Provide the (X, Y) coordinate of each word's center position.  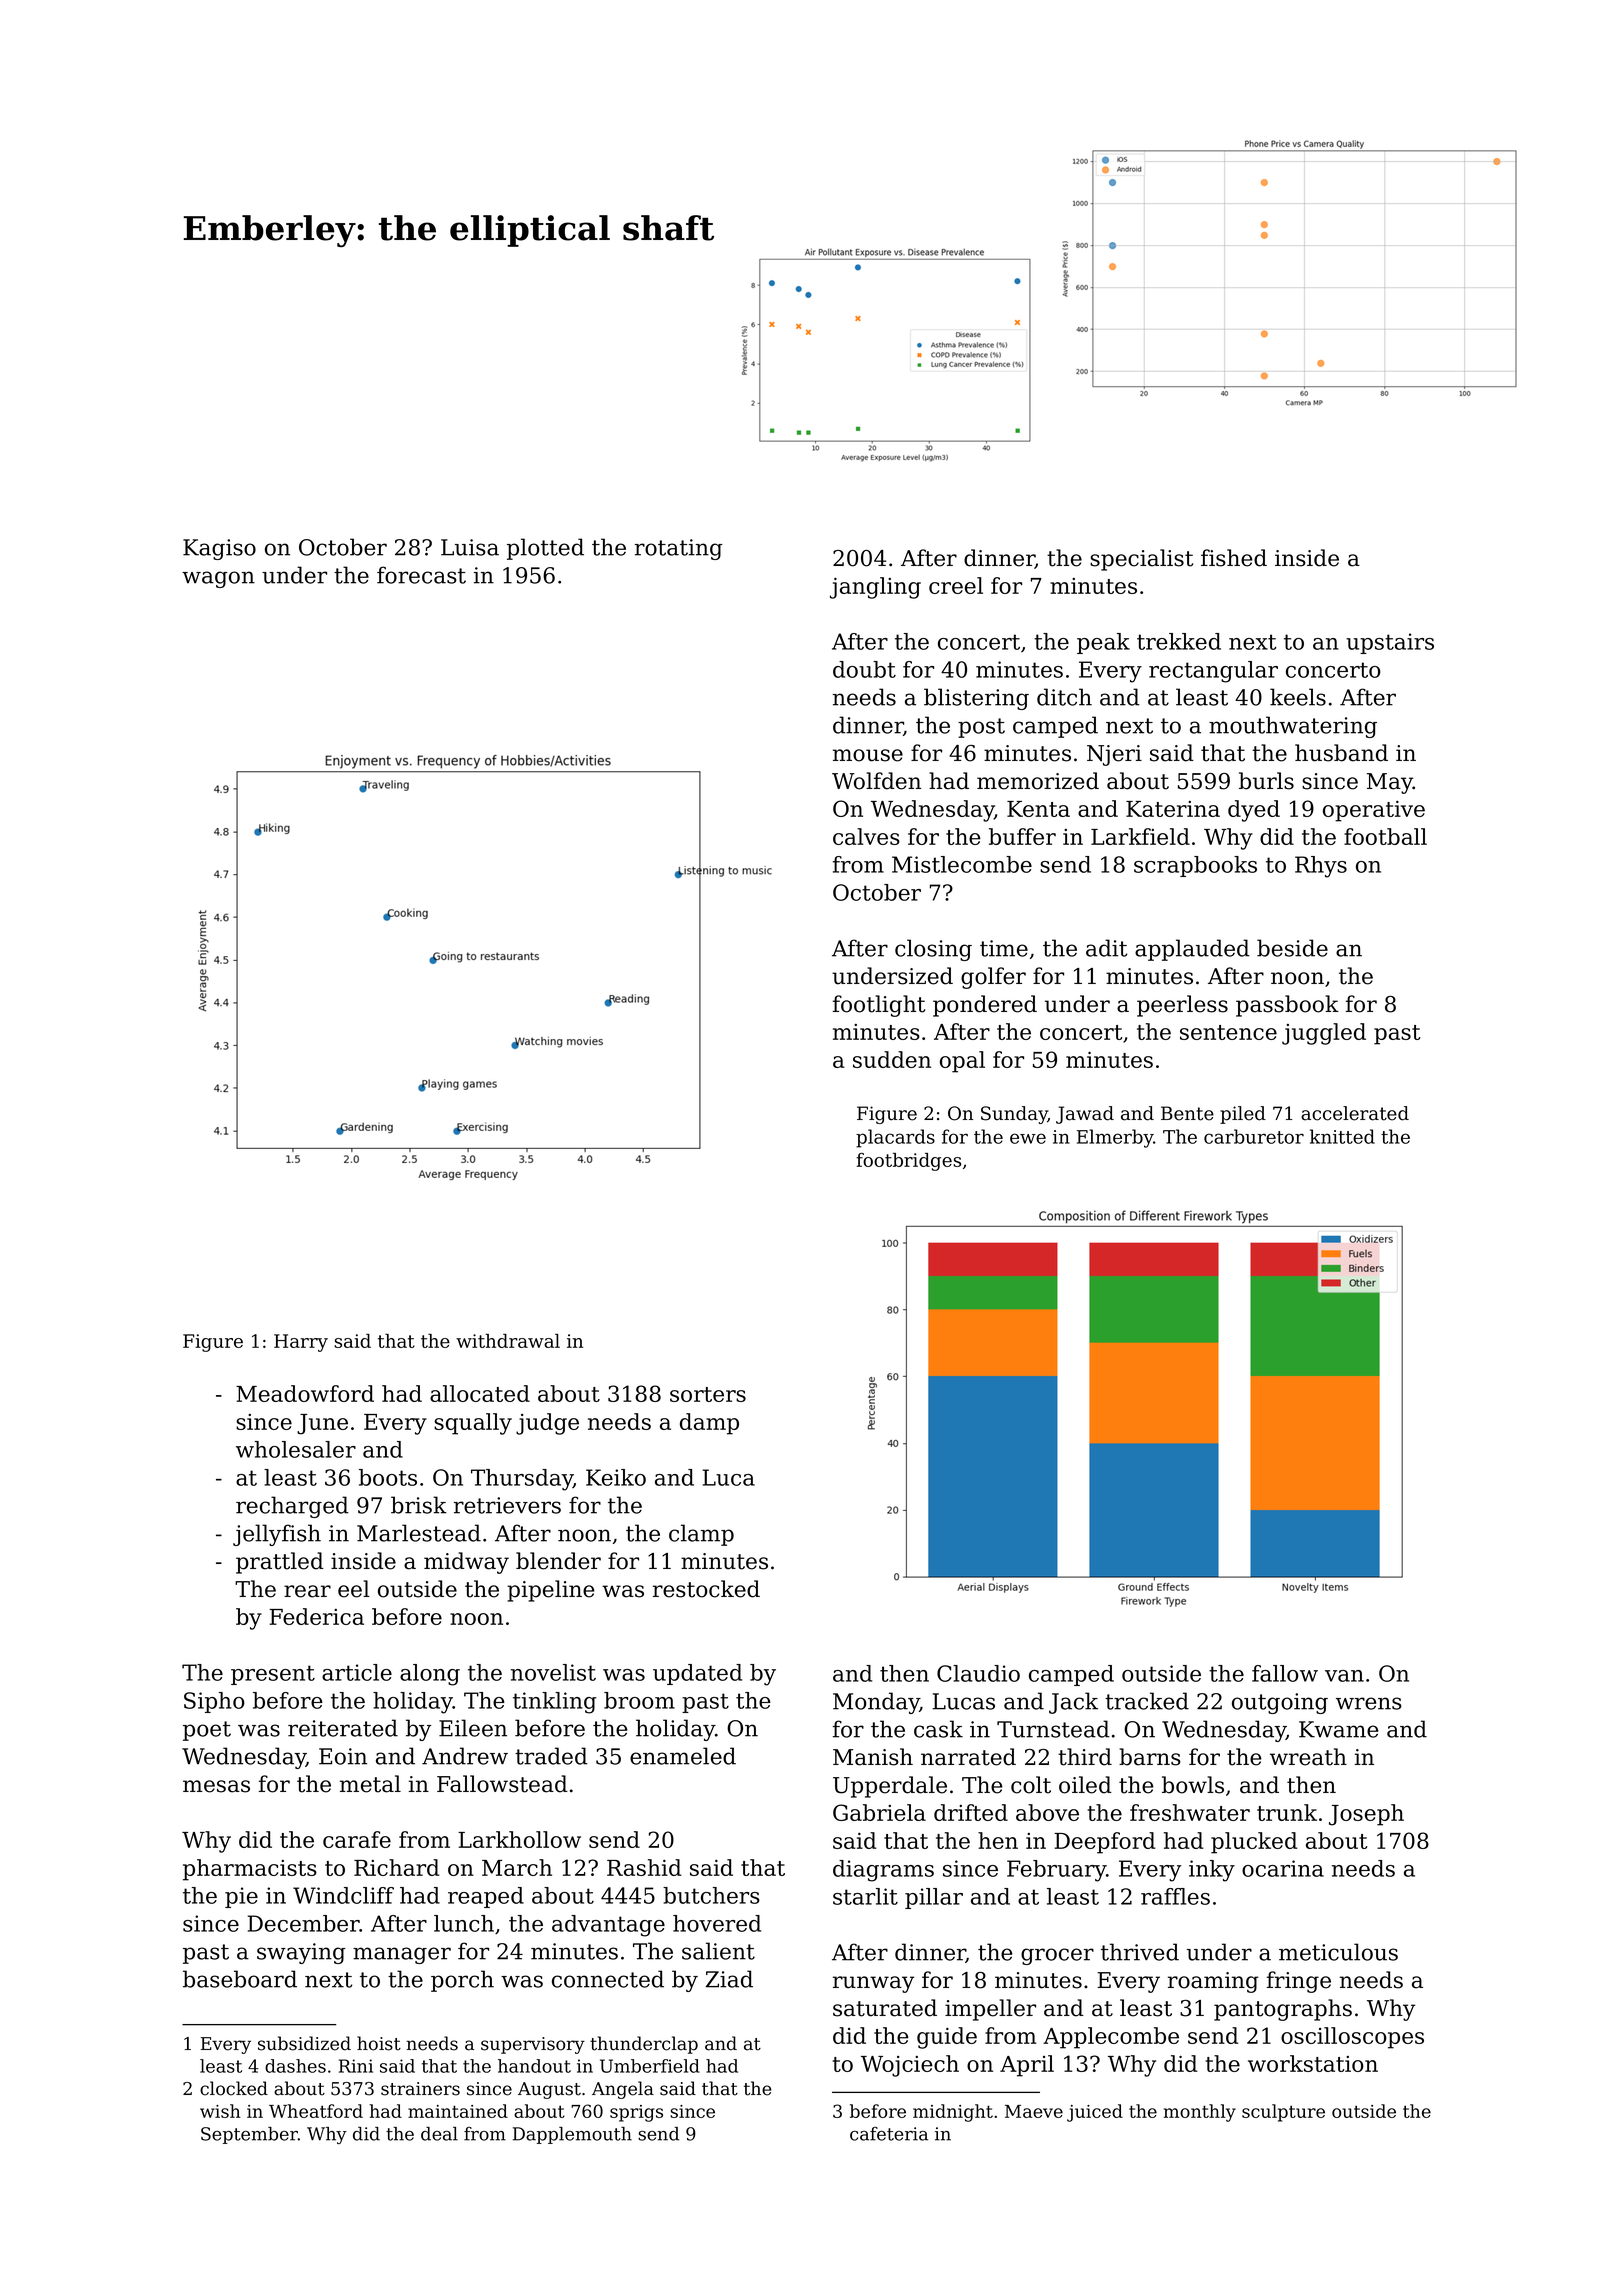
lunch (464, 1923)
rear (307, 1591)
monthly (1200, 2113)
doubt (864, 669)
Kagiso (219, 549)
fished (1234, 558)
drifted (971, 1812)
